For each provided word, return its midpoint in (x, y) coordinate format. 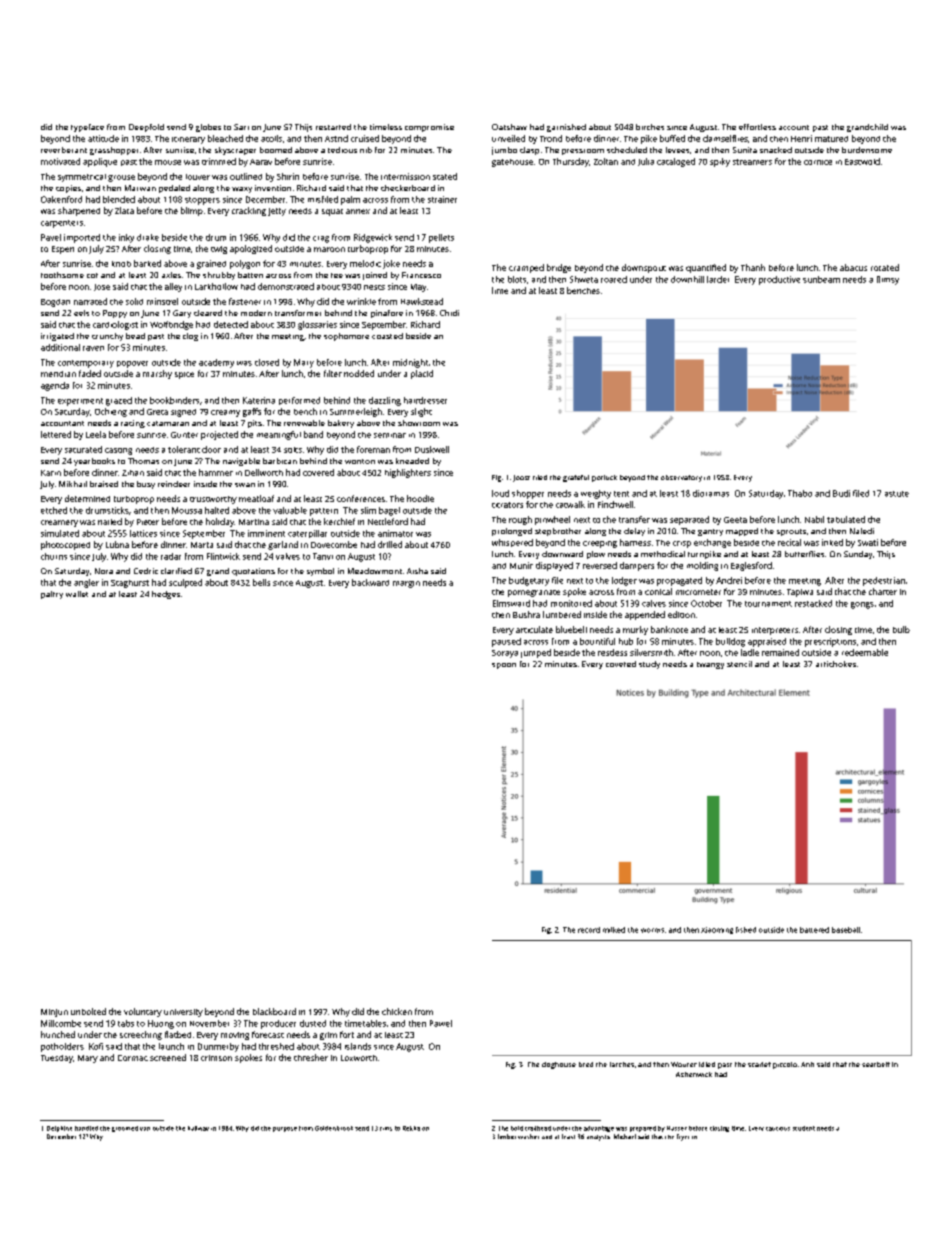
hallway (198, 1128)
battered (814, 930)
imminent (266, 533)
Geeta (735, 520)
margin (406, 584)
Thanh (753, 267)
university (183, 1013)
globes (208, 128)
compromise (429, 128)
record (589, 930)
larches (622, 1064)
